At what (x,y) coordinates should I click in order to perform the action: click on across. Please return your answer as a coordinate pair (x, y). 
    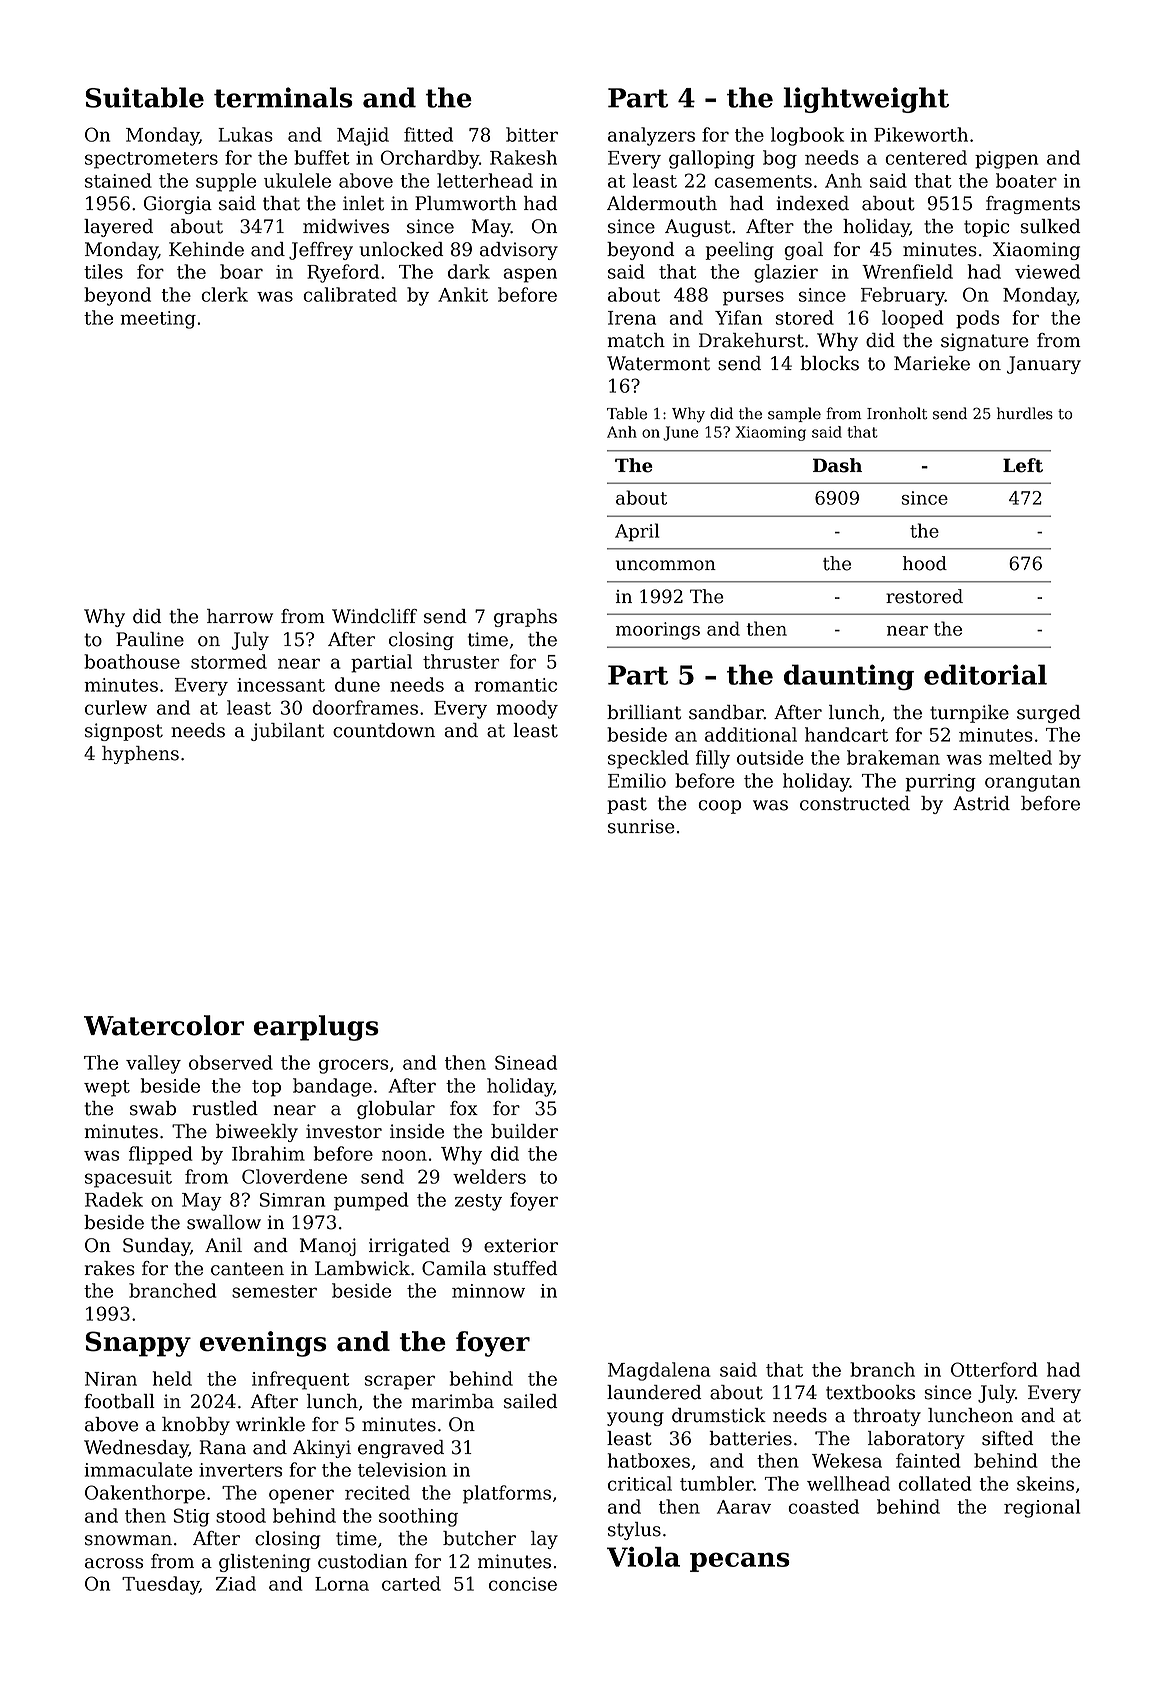
    Looking at the image, I should click on (114, 1563).
